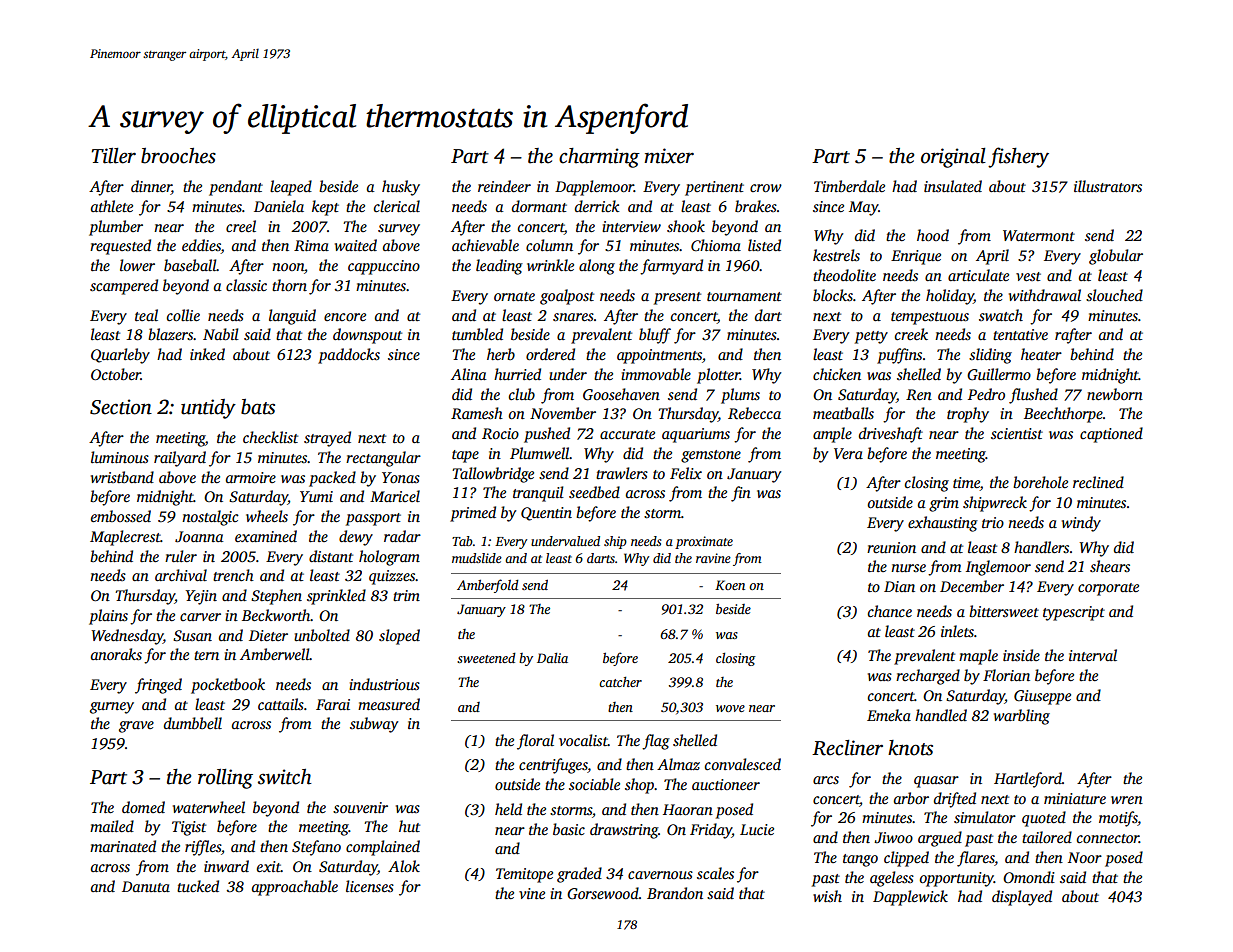 This image has height=952, width=1233. I want to click on brooches, so click(178, 156).
